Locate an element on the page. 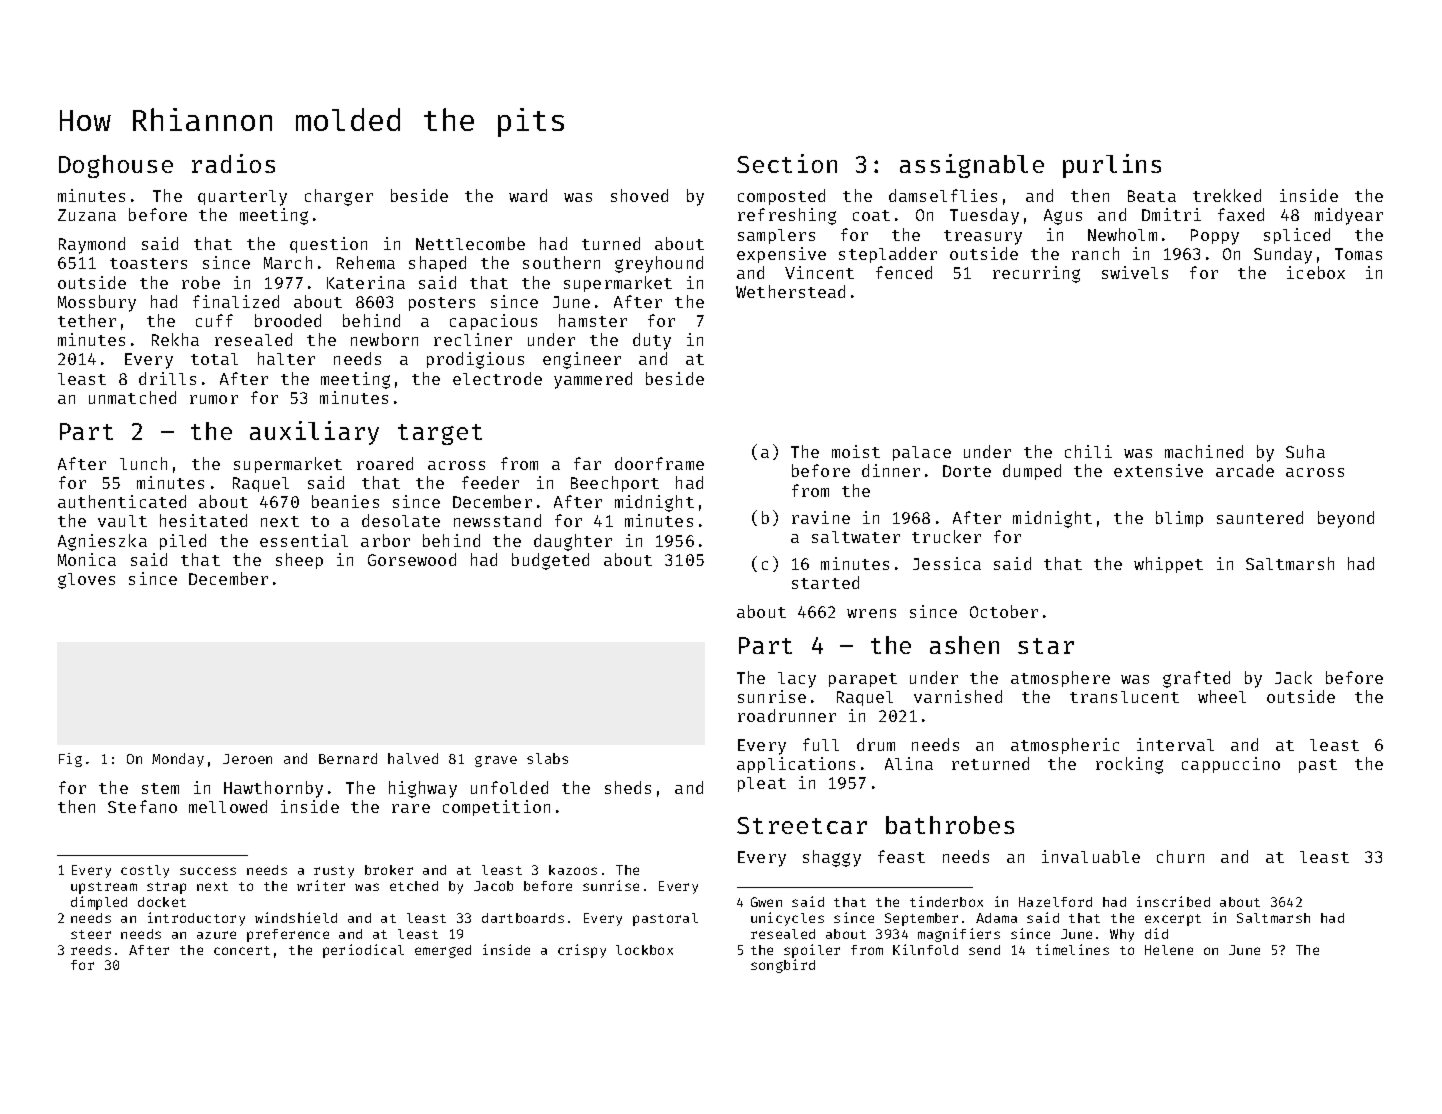  songbird is located at coordinates (783, 966).
